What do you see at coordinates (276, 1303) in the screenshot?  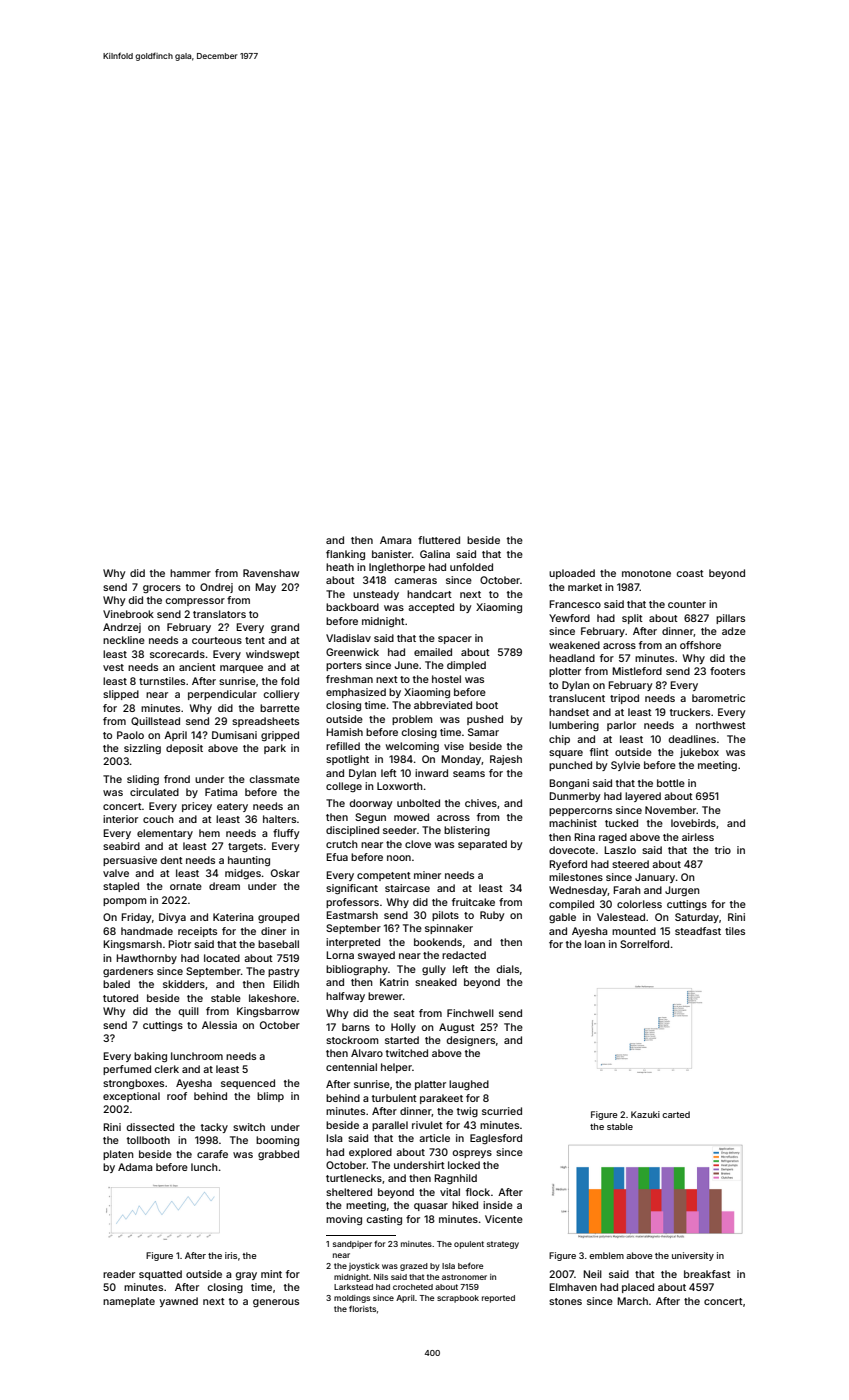 I see `generous` at bounding box center [276, 1303].
